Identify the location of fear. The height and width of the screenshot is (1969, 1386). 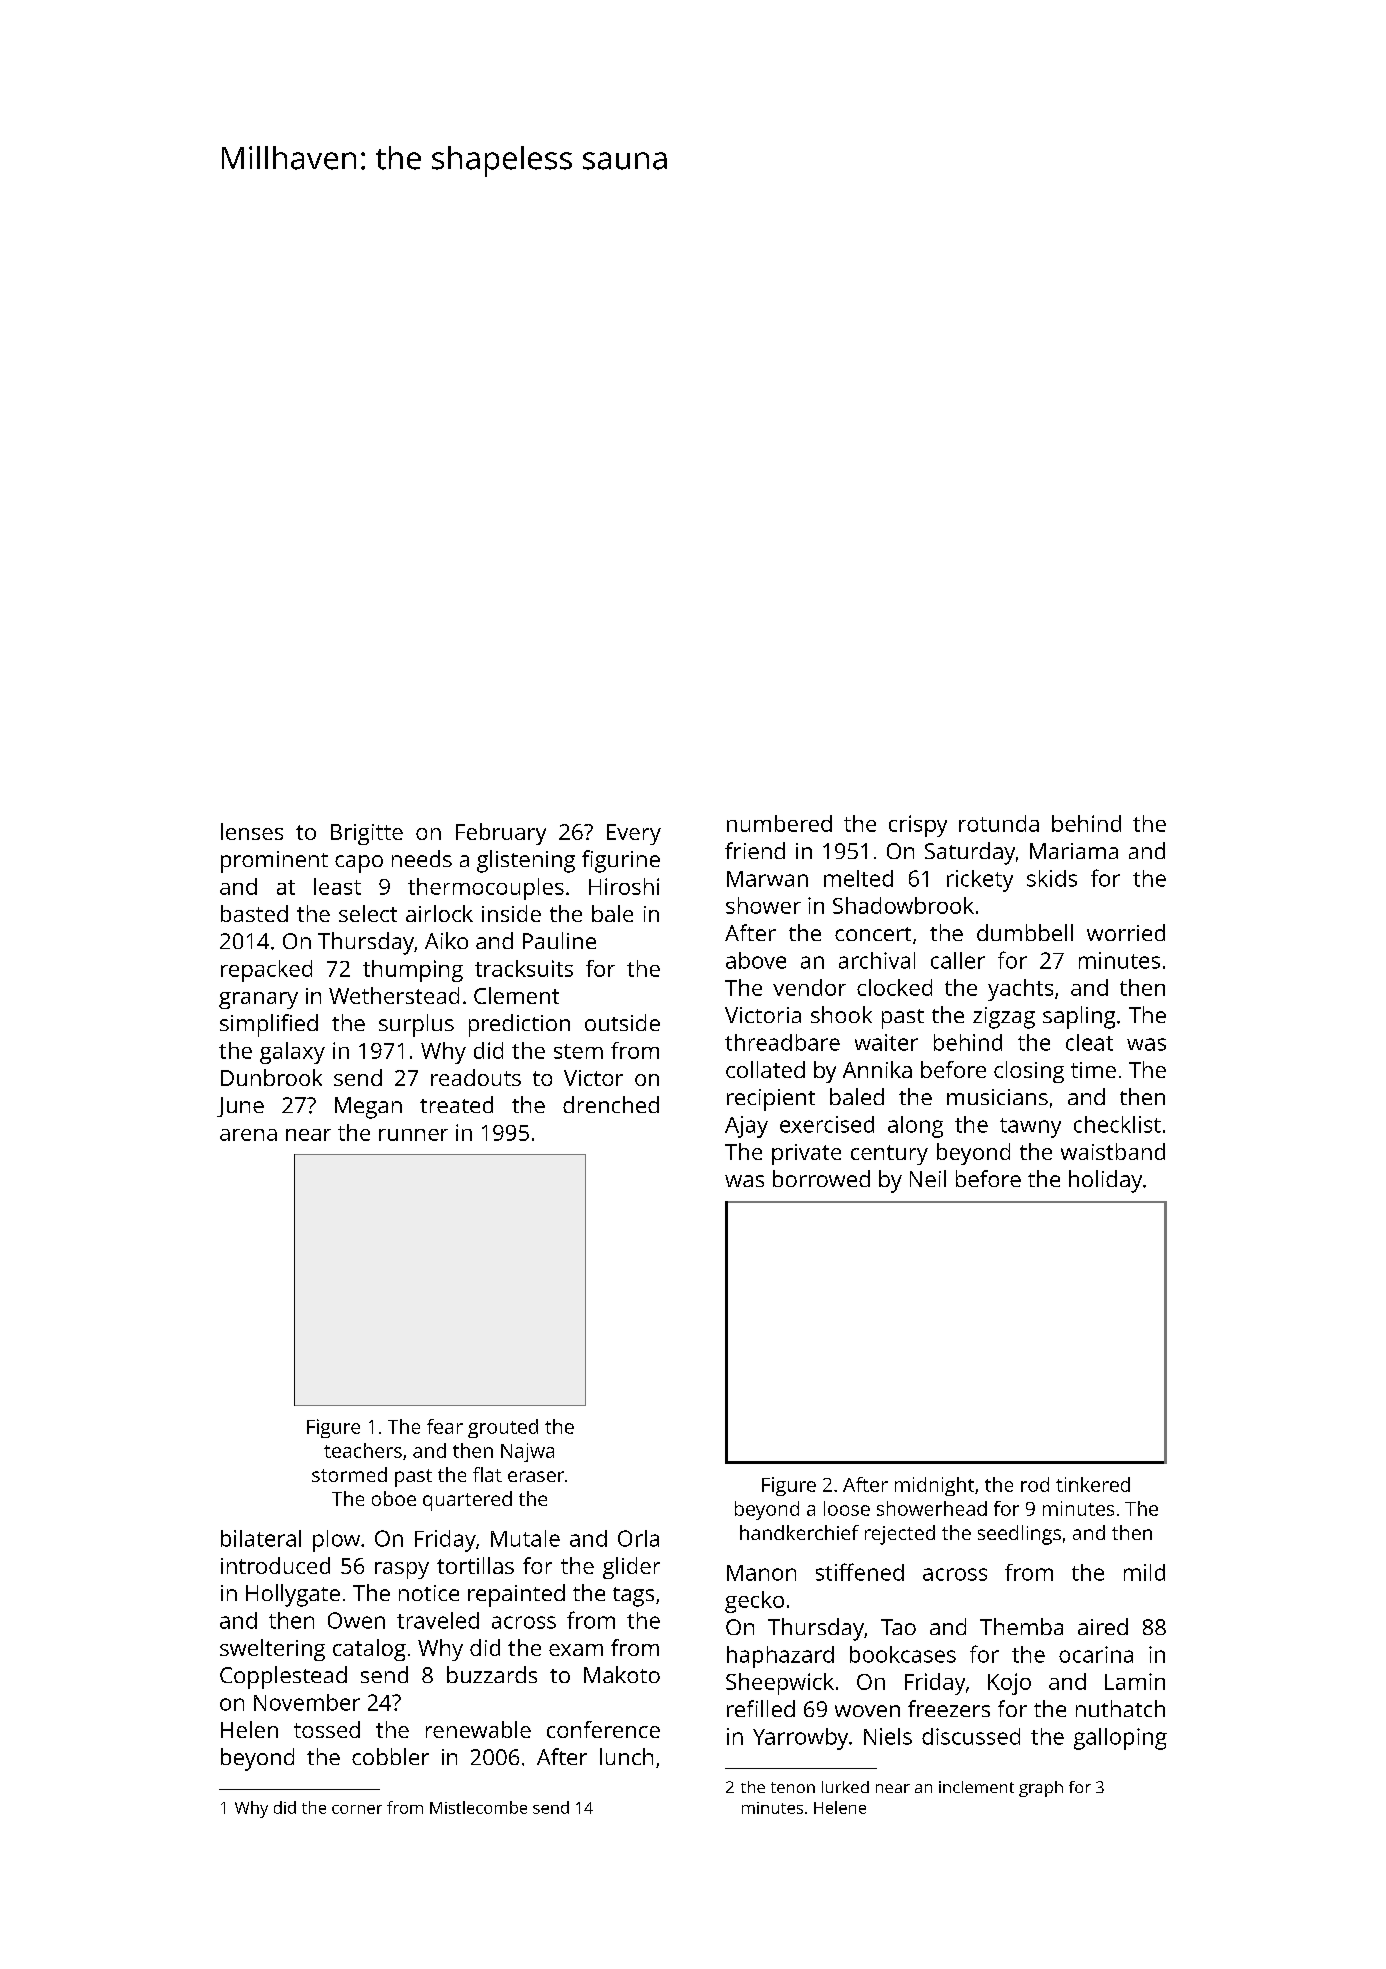
(445, 1426).
